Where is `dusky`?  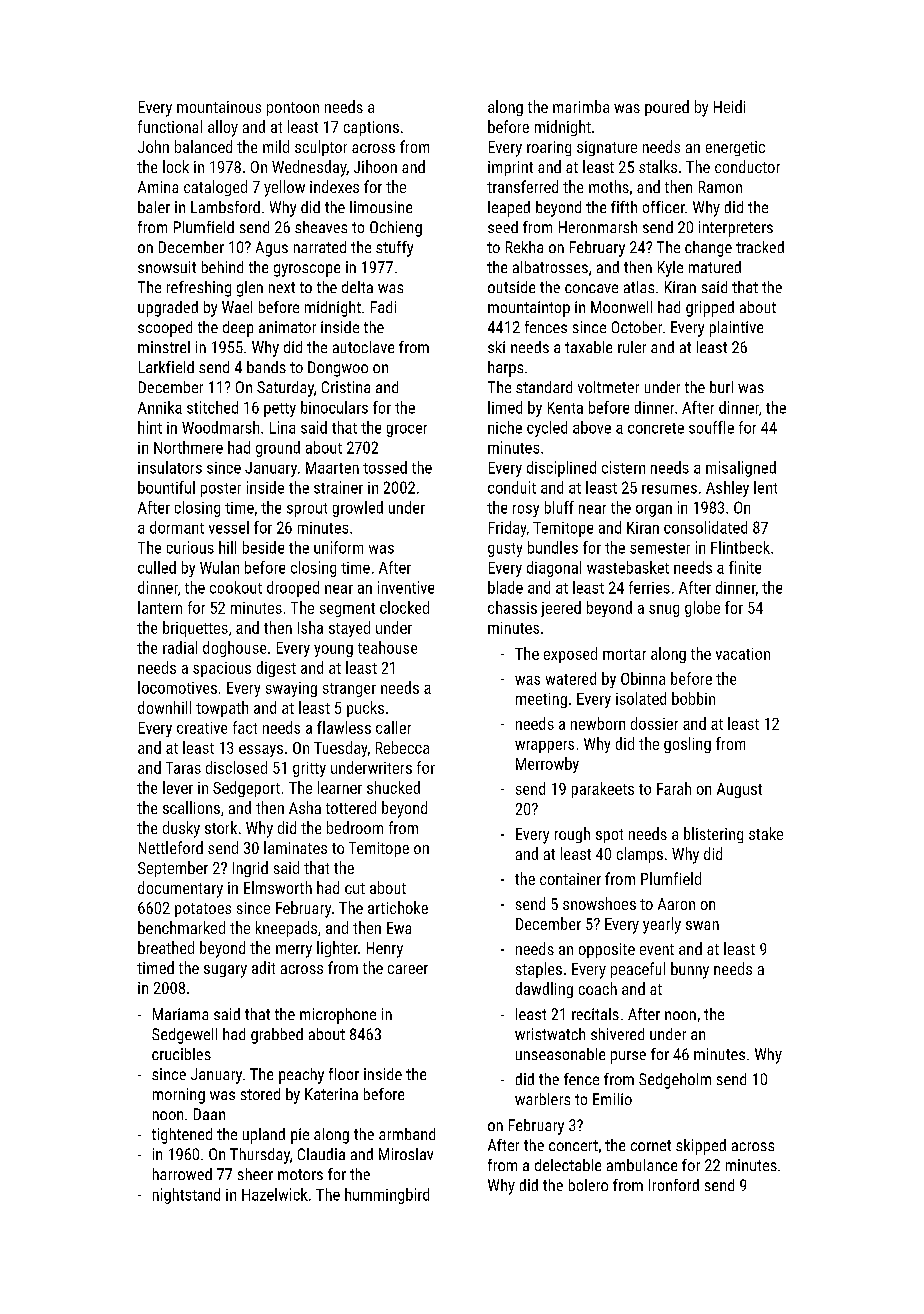 dusky is located at coordinates (181, 829).
